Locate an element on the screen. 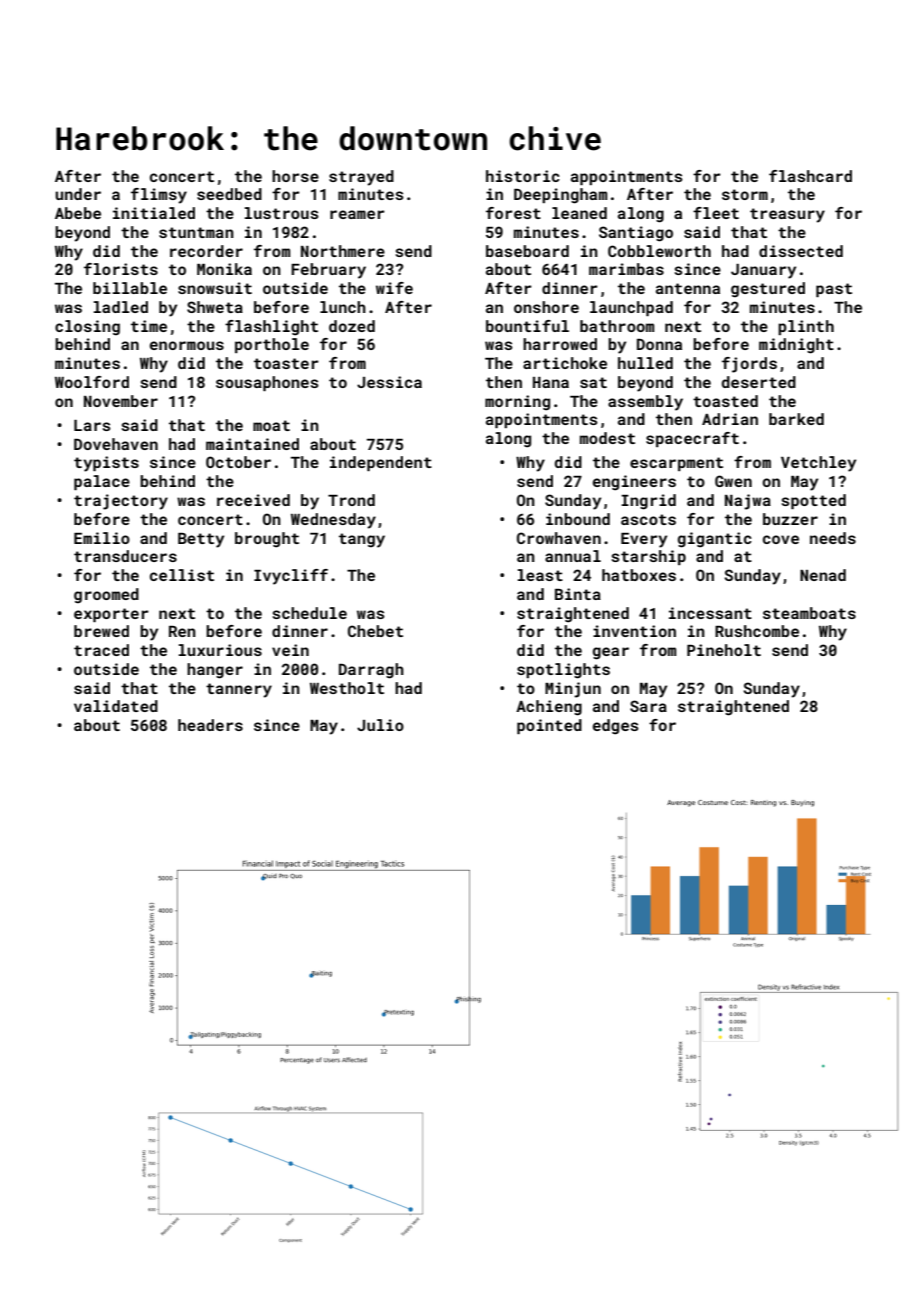  Gwen is located at coordinates (733, 481).
